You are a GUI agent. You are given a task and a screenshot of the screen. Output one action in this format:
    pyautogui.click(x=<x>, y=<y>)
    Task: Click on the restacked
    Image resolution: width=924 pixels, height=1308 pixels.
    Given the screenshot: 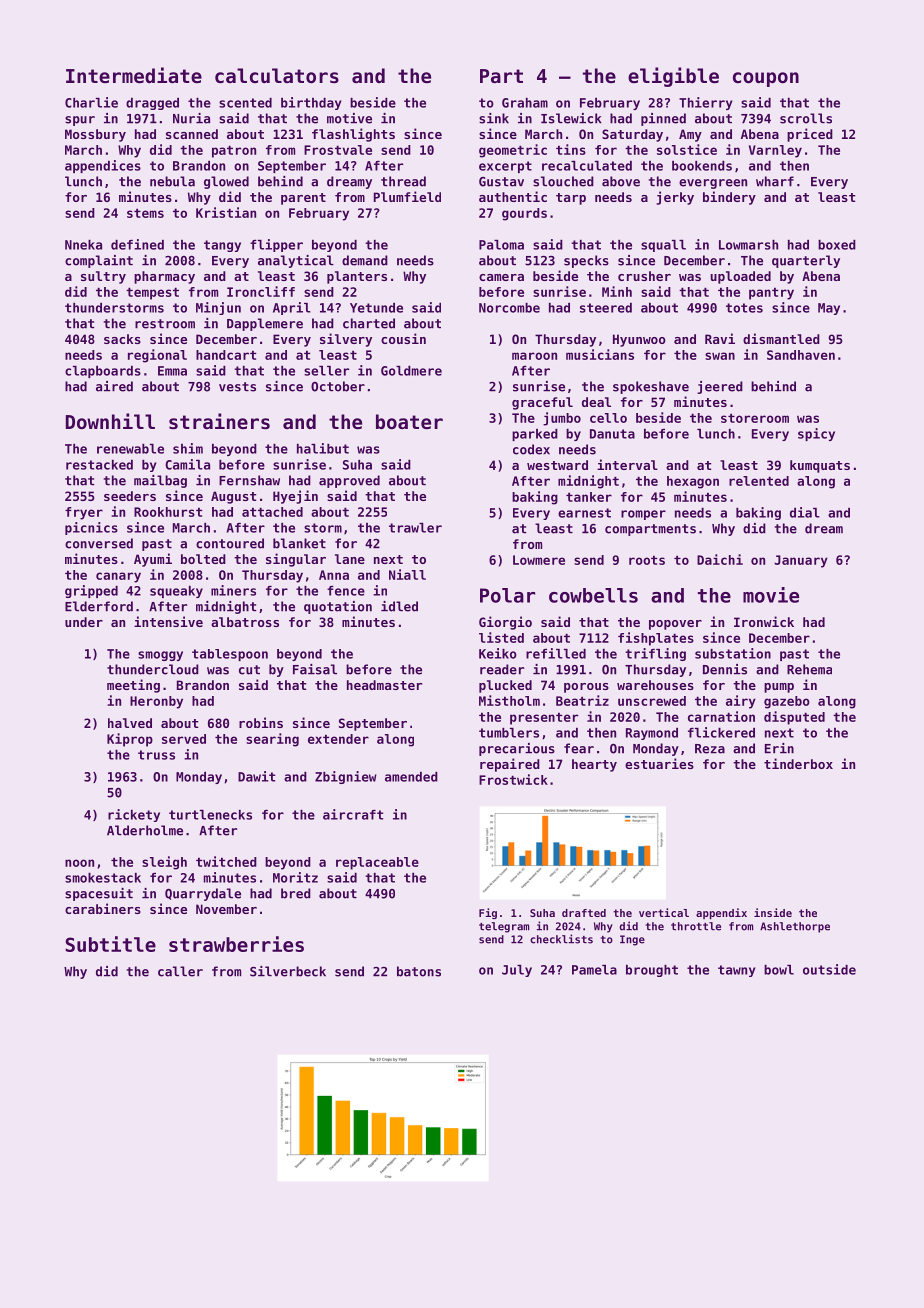 What is the action you would take?
    pyautogui.click(x=99, y=465)
